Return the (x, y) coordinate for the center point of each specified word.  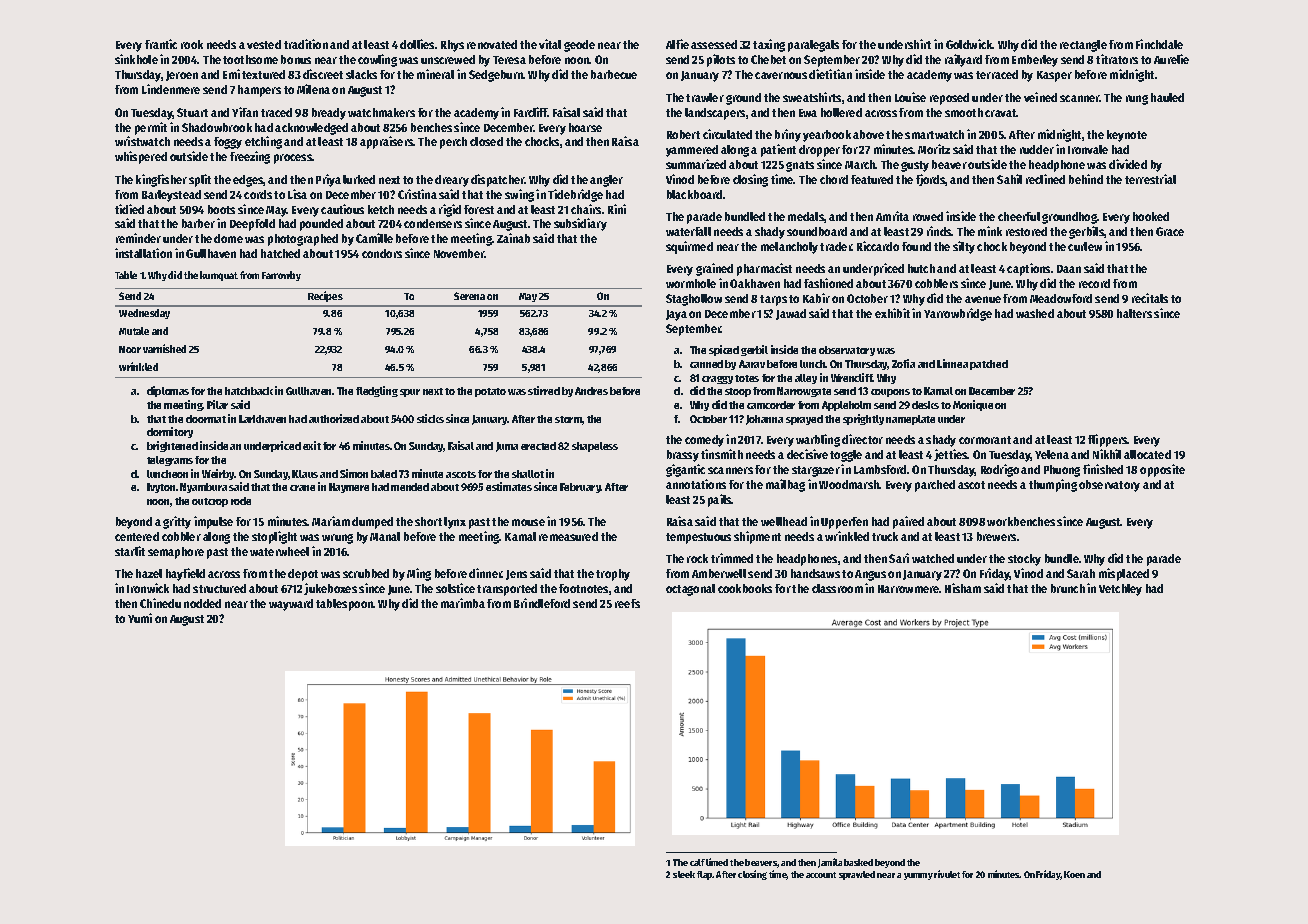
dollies (417, 44)
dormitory (170, 432)
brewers (996, 536)
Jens (516, 575)
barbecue (614, 74)
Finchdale (1159, 44)
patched (989, 365)
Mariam (331, 521)
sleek (684, 874)
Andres (591, 391)
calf (697, 862)
